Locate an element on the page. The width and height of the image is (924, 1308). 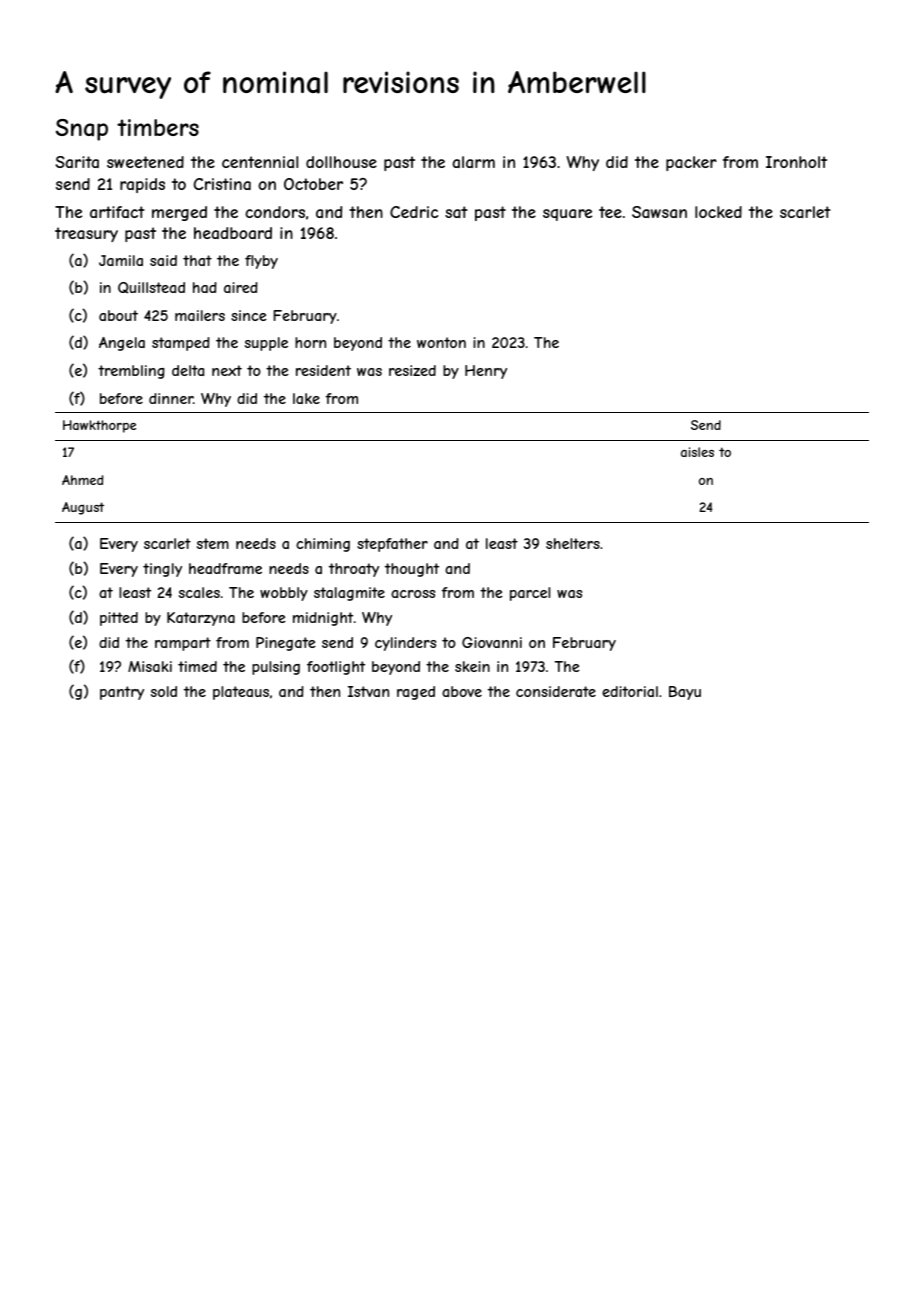
wonton is located at coordinates (441, 342).
